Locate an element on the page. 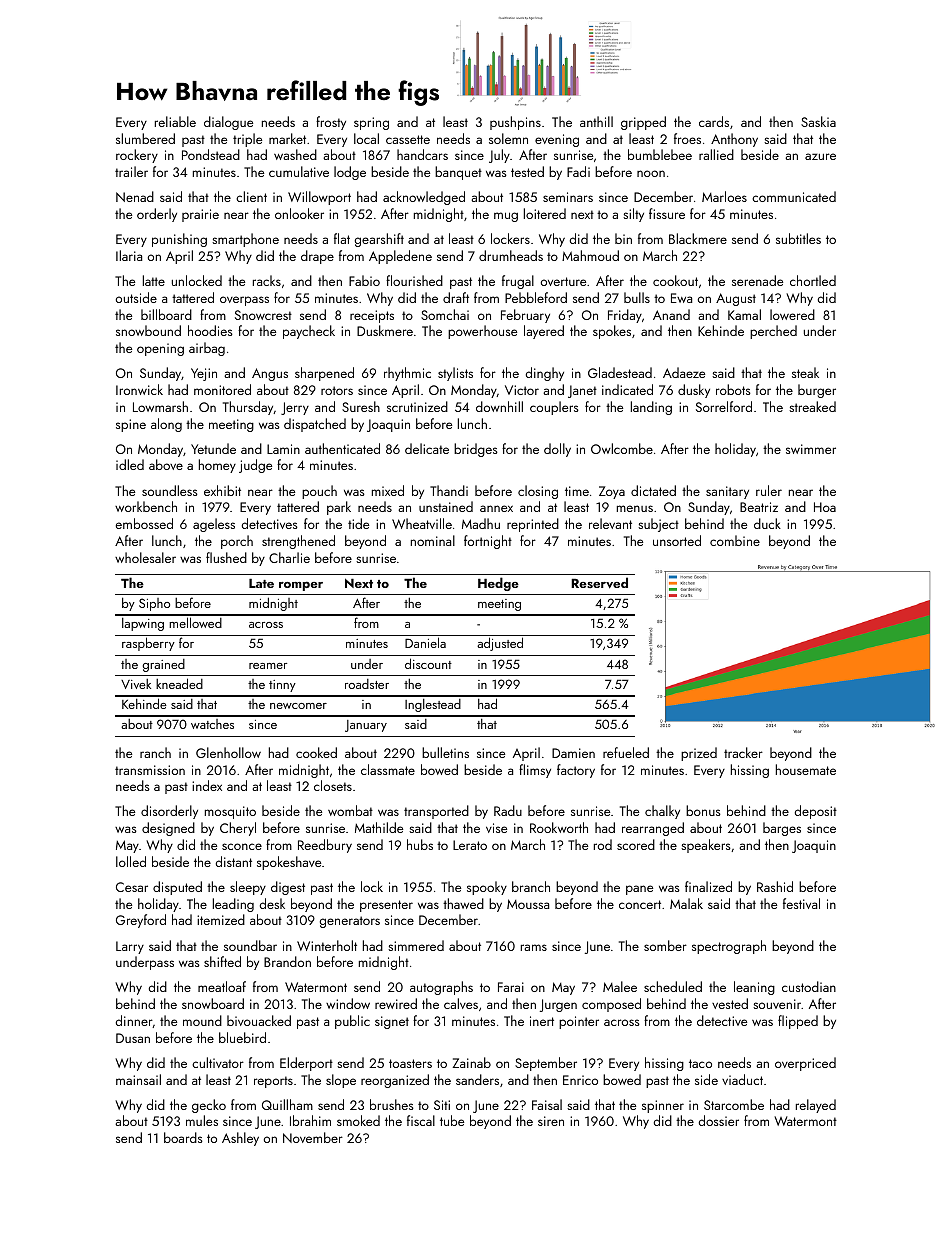  Saskia is located at coordinates (818, 121).
